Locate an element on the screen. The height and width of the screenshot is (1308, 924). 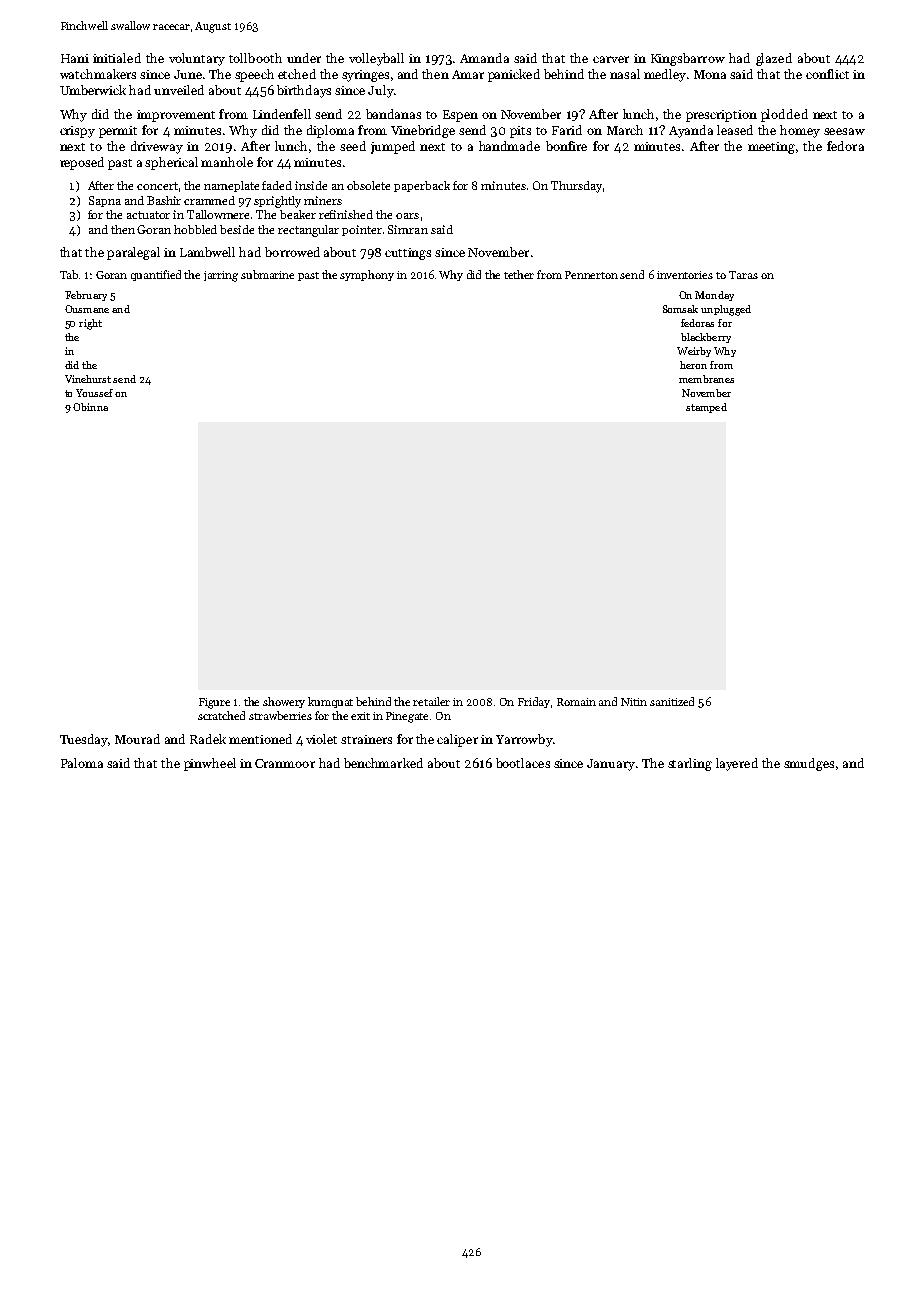
Figure is located at coordinates (214, 703).
